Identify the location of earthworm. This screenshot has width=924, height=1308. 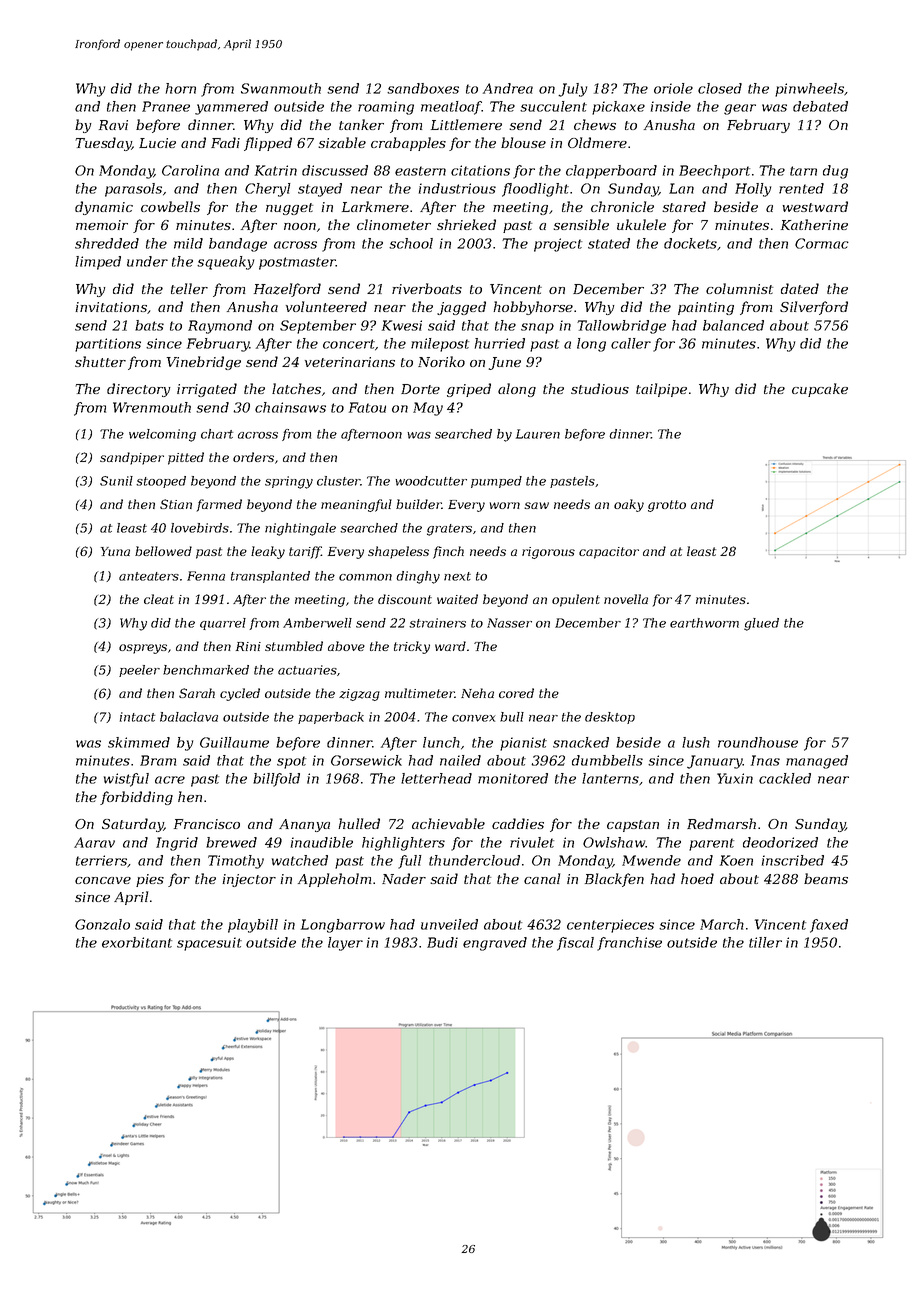
(704, 623).
